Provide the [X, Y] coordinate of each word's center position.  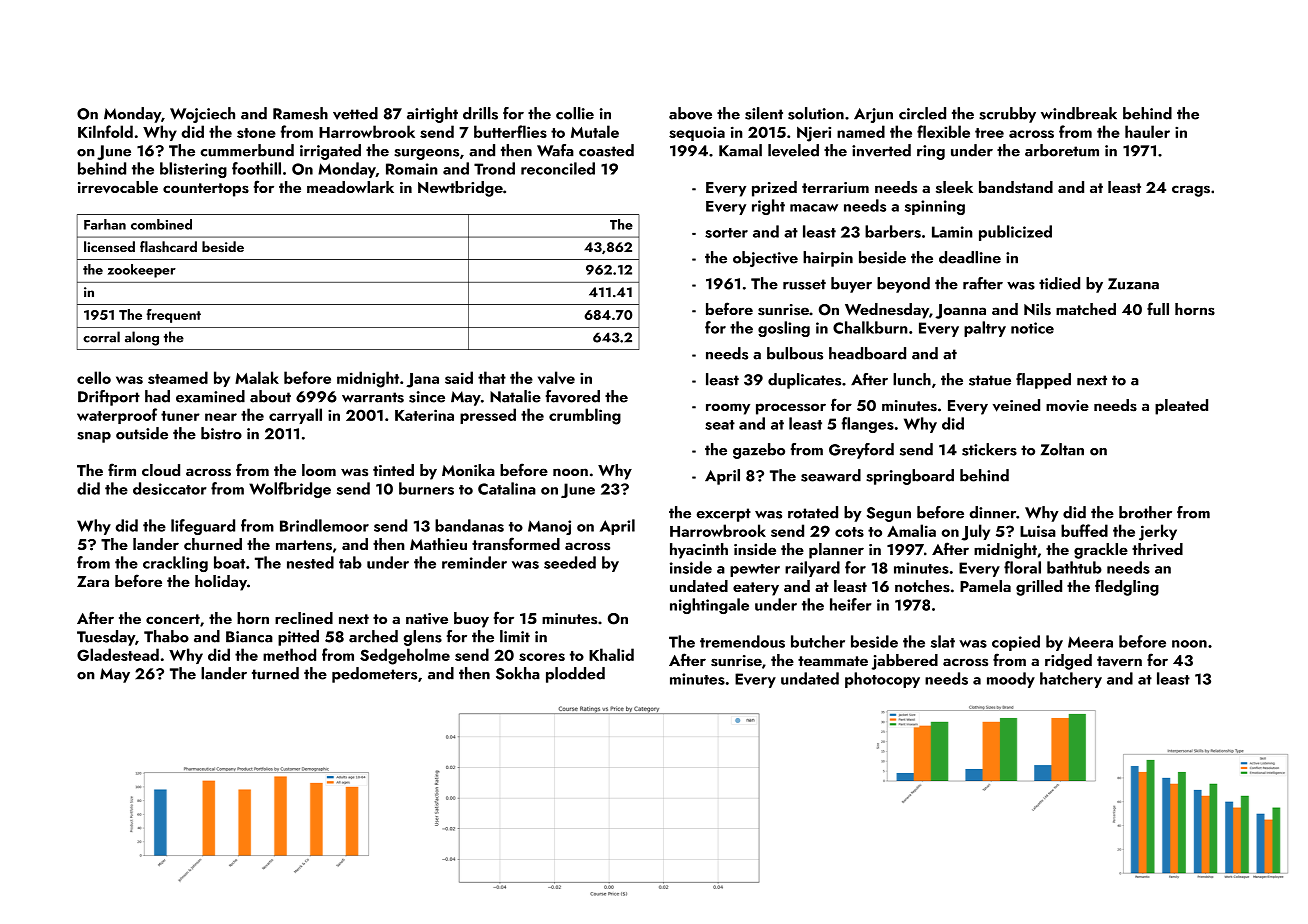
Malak [257, 377]
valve [556, 377]
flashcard [168, 246]
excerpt [724, 515]
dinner [993, 512]
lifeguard [203, 527]
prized [774, 189]
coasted [606, 150]
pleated [1181, 407]
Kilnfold [105, 131]
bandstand [1016, 187]
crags [1191, 191]
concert [173, 619]
